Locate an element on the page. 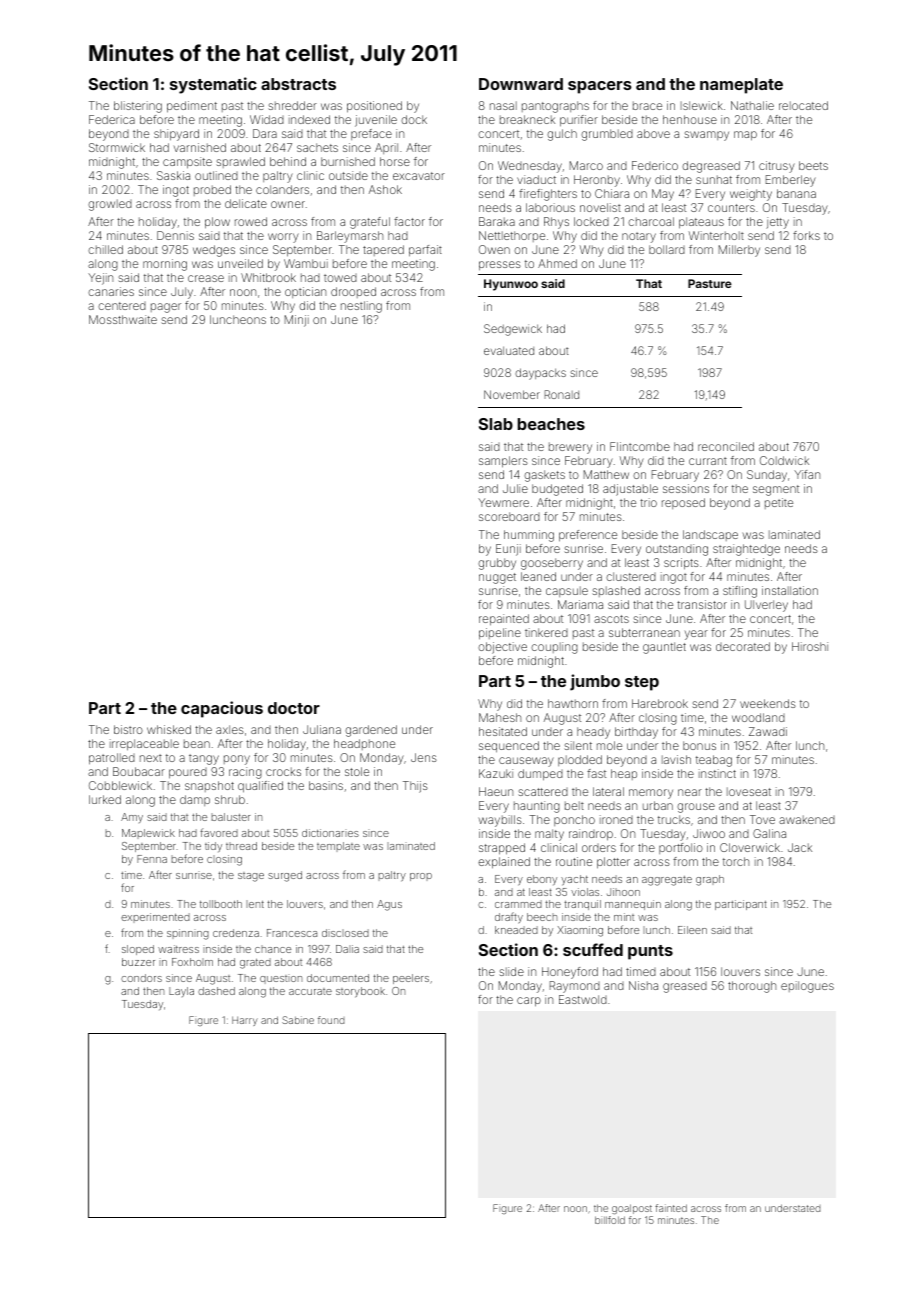  nasal is located at coordinates (503, 105).
